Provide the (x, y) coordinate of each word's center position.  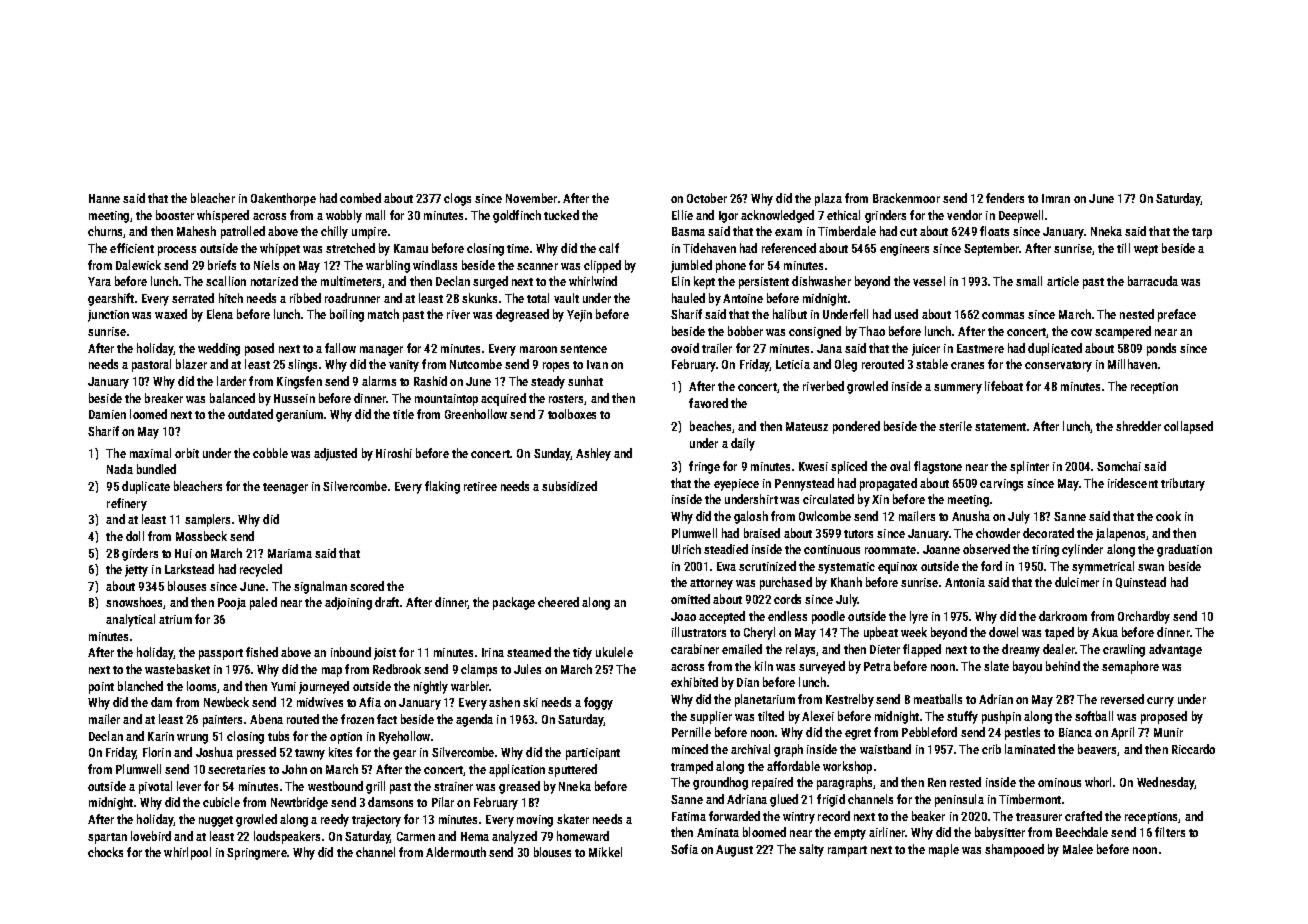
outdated (250, 414)
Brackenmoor (906, 198)
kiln (764, 666)
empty (850, 834)
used (906, 314)
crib (991, 749)
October (707, 198)
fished (262, 652)
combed (360, 198)
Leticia (793, 364)
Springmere (257, 854)
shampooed (1014, 850)
